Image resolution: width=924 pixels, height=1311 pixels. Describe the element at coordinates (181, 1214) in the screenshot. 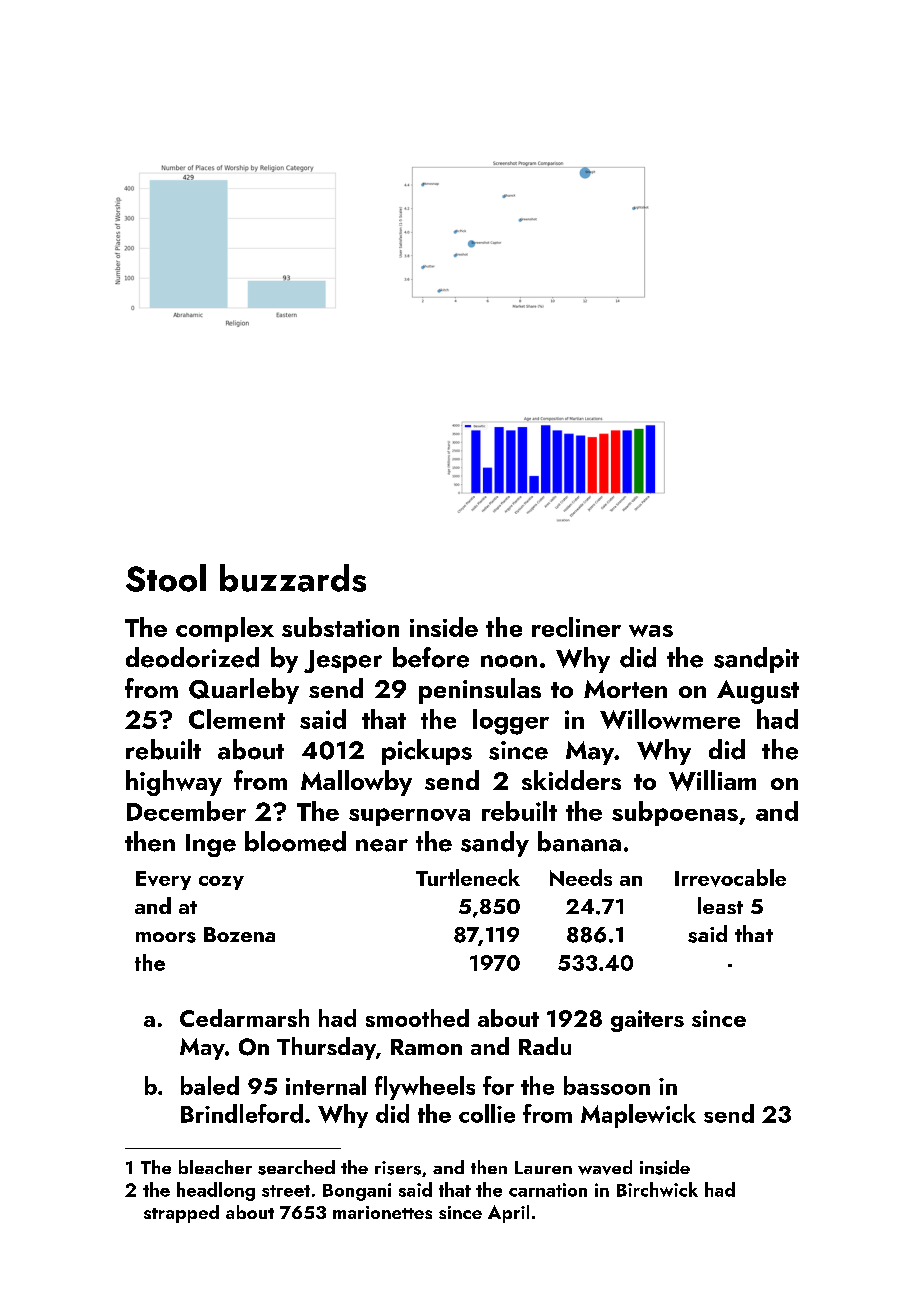

I see `strapped` at that location.
